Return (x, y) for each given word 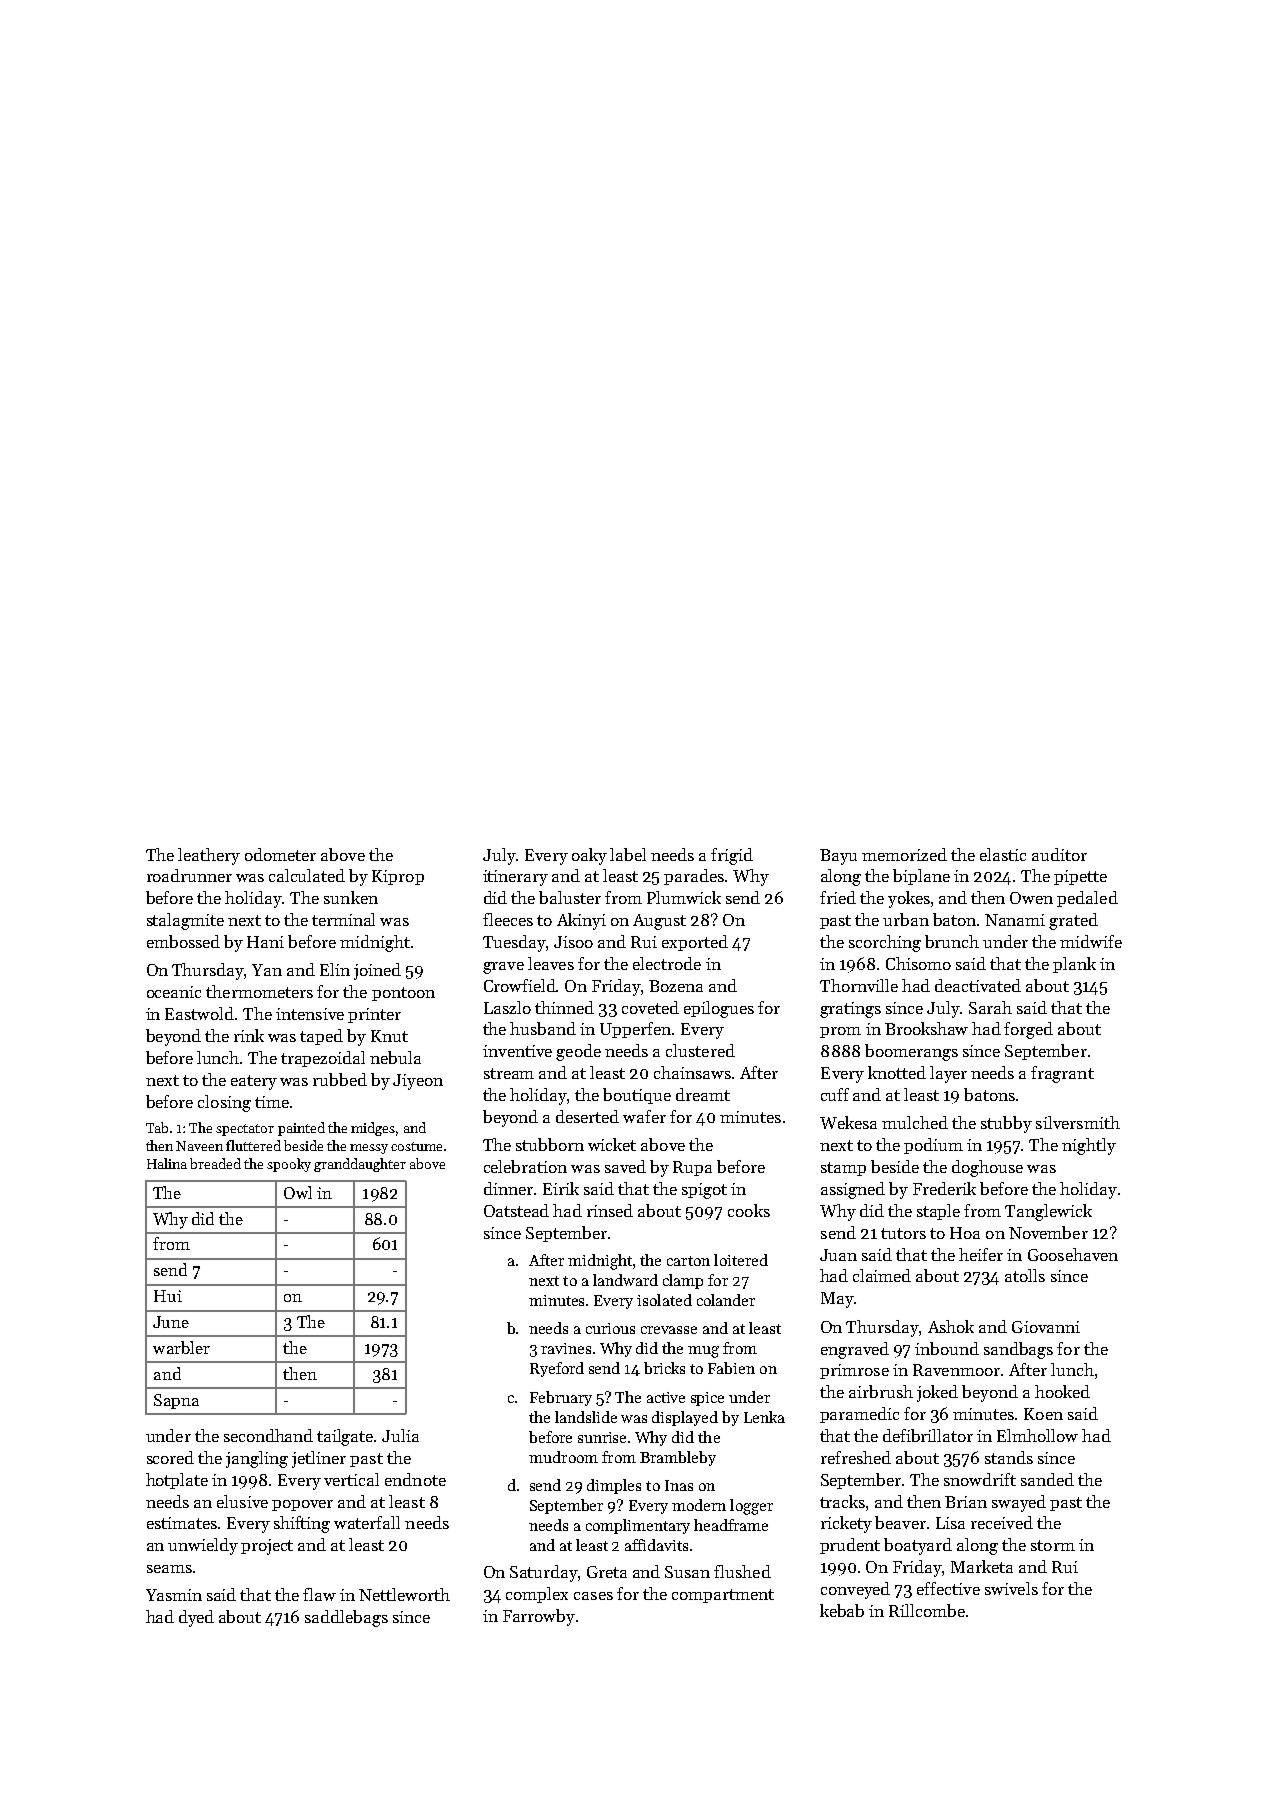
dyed (196, 1618)
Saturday (544, 1573)
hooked (1062, 1391)
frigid (732, 856)
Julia (400, 1435)
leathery (209, 856)
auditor (1059, 854)
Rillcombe (927, 1610)
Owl (298, 1192)
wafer (644, 1116)
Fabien (731, 1368)
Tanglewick (1048, 1212)
